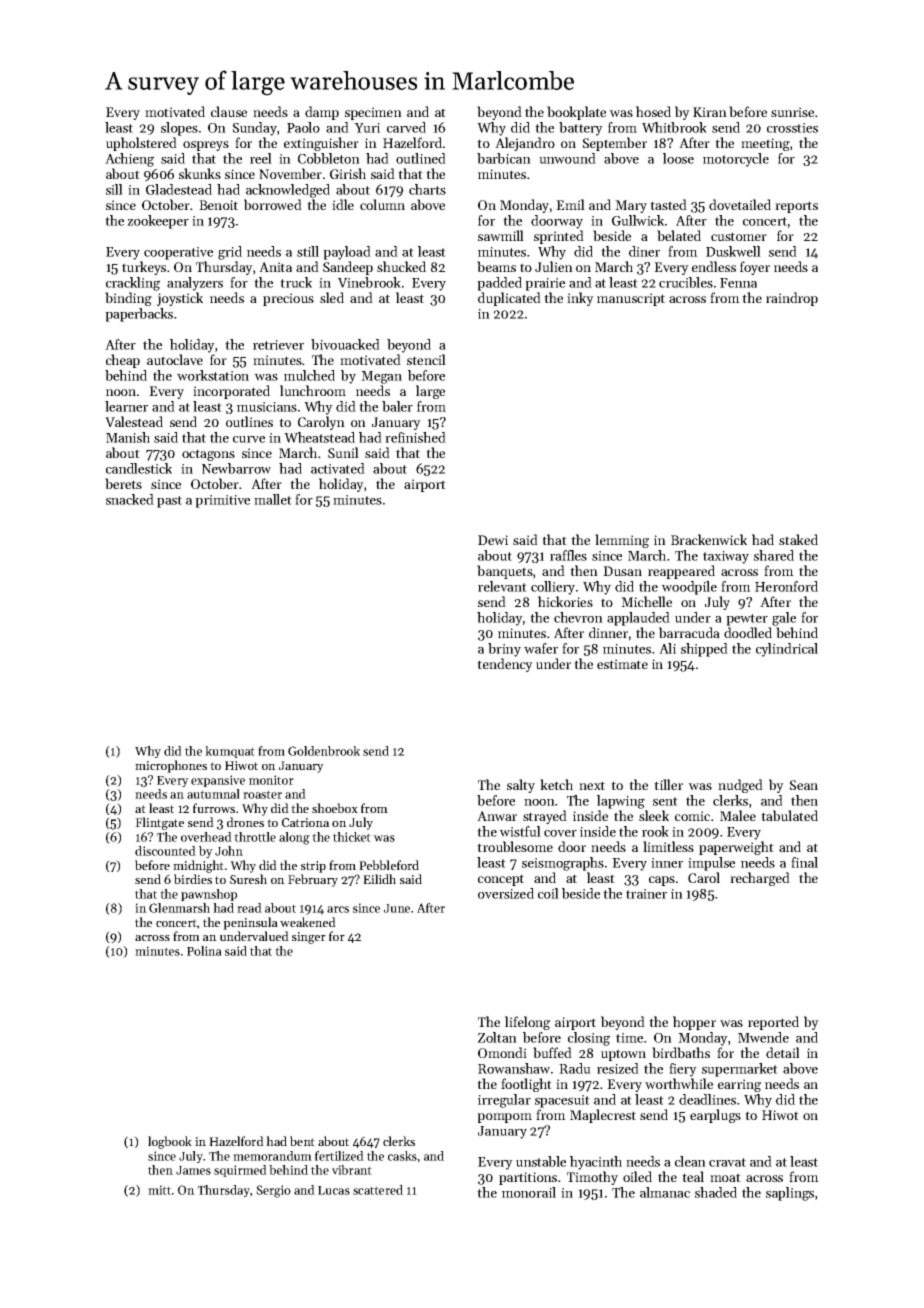 The height and width of the screenshot is (1308, 924). What do you see at coordinates (373, 113) in the screenshot?
I see `specimen` at bounding box center [373, 113].
